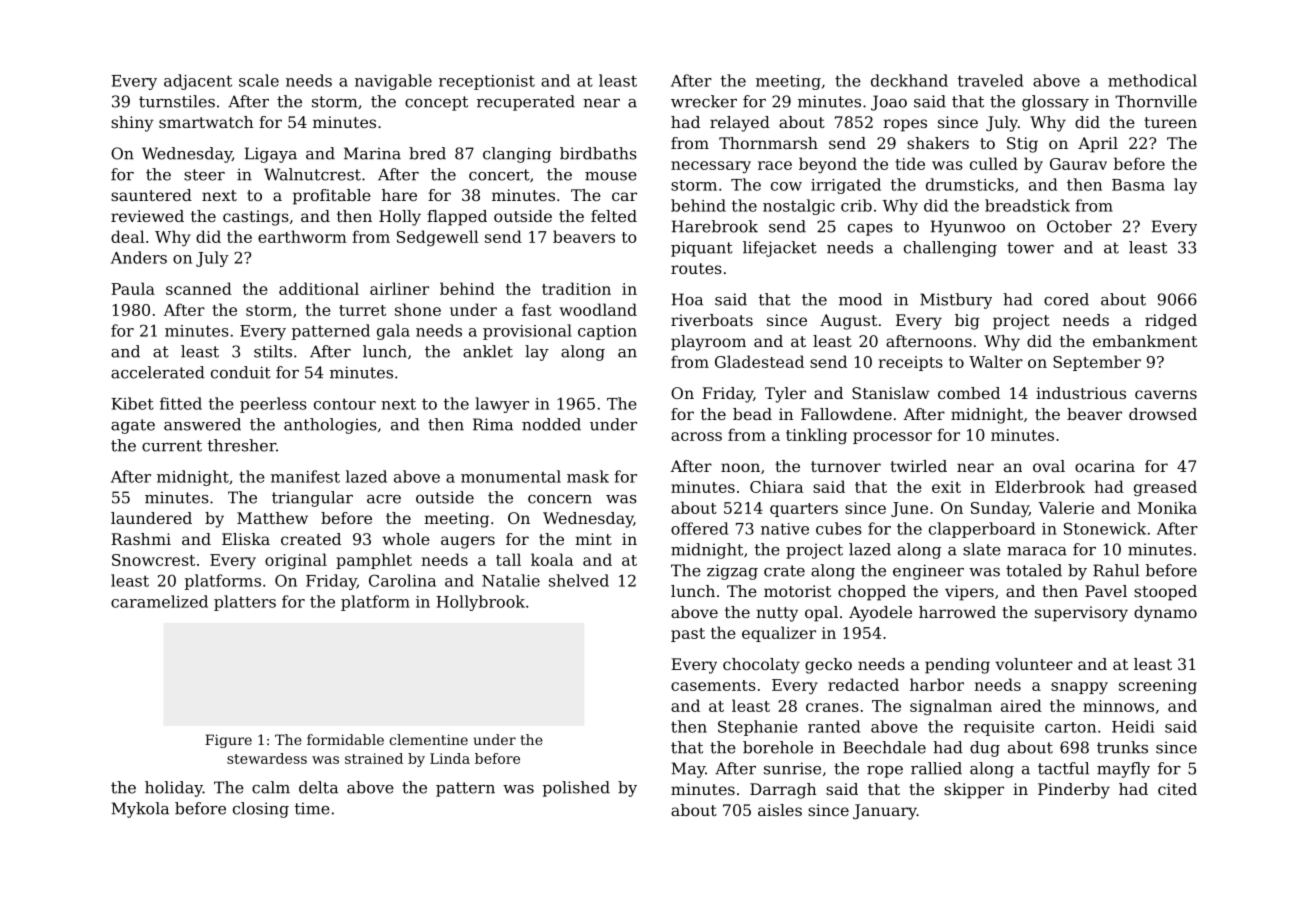 The width and height of the screenshot is (1308, 924). I want to click on shakers, so click(938, 143).
